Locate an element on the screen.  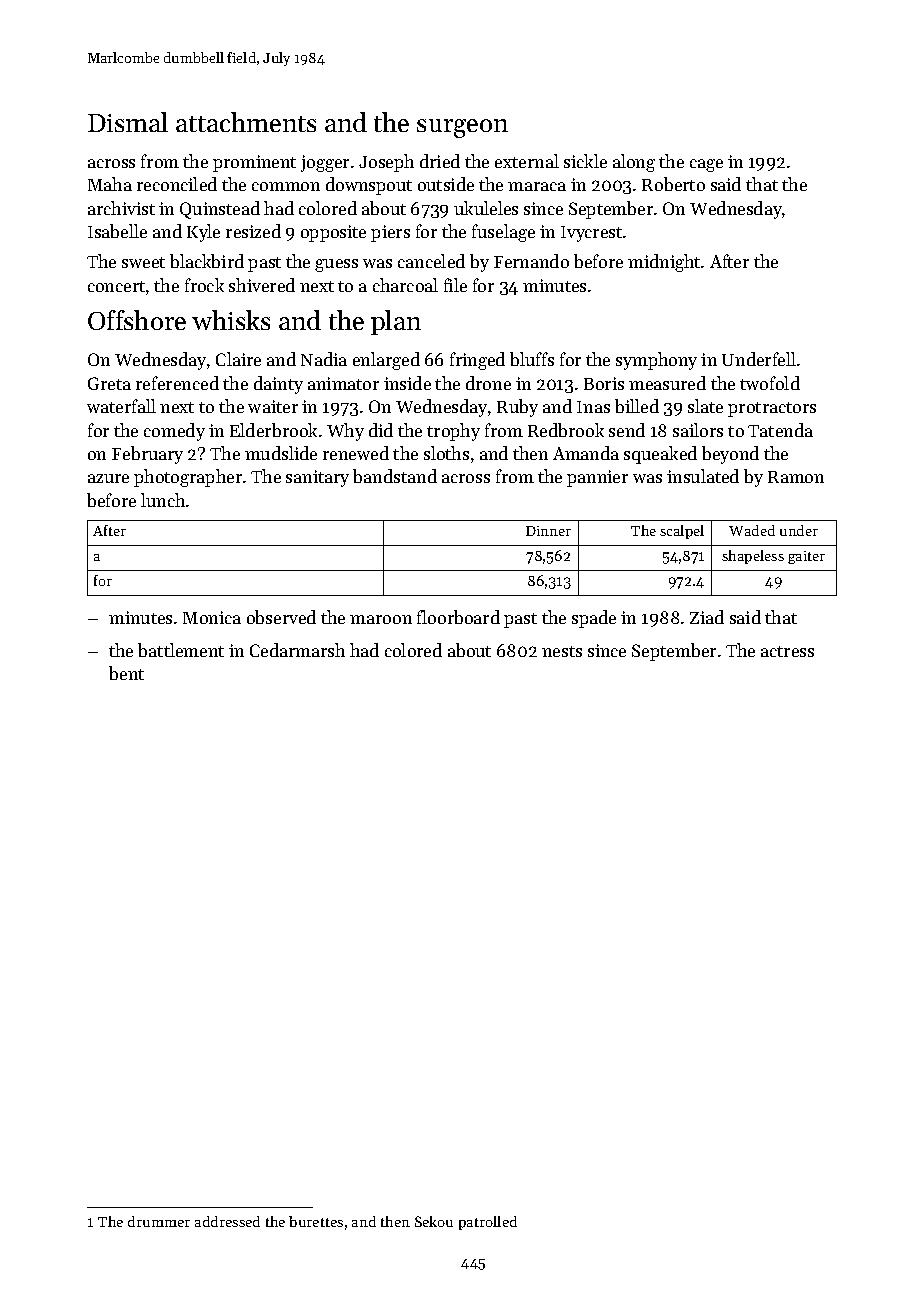
Ramon is located at coordinates (796, 477).
